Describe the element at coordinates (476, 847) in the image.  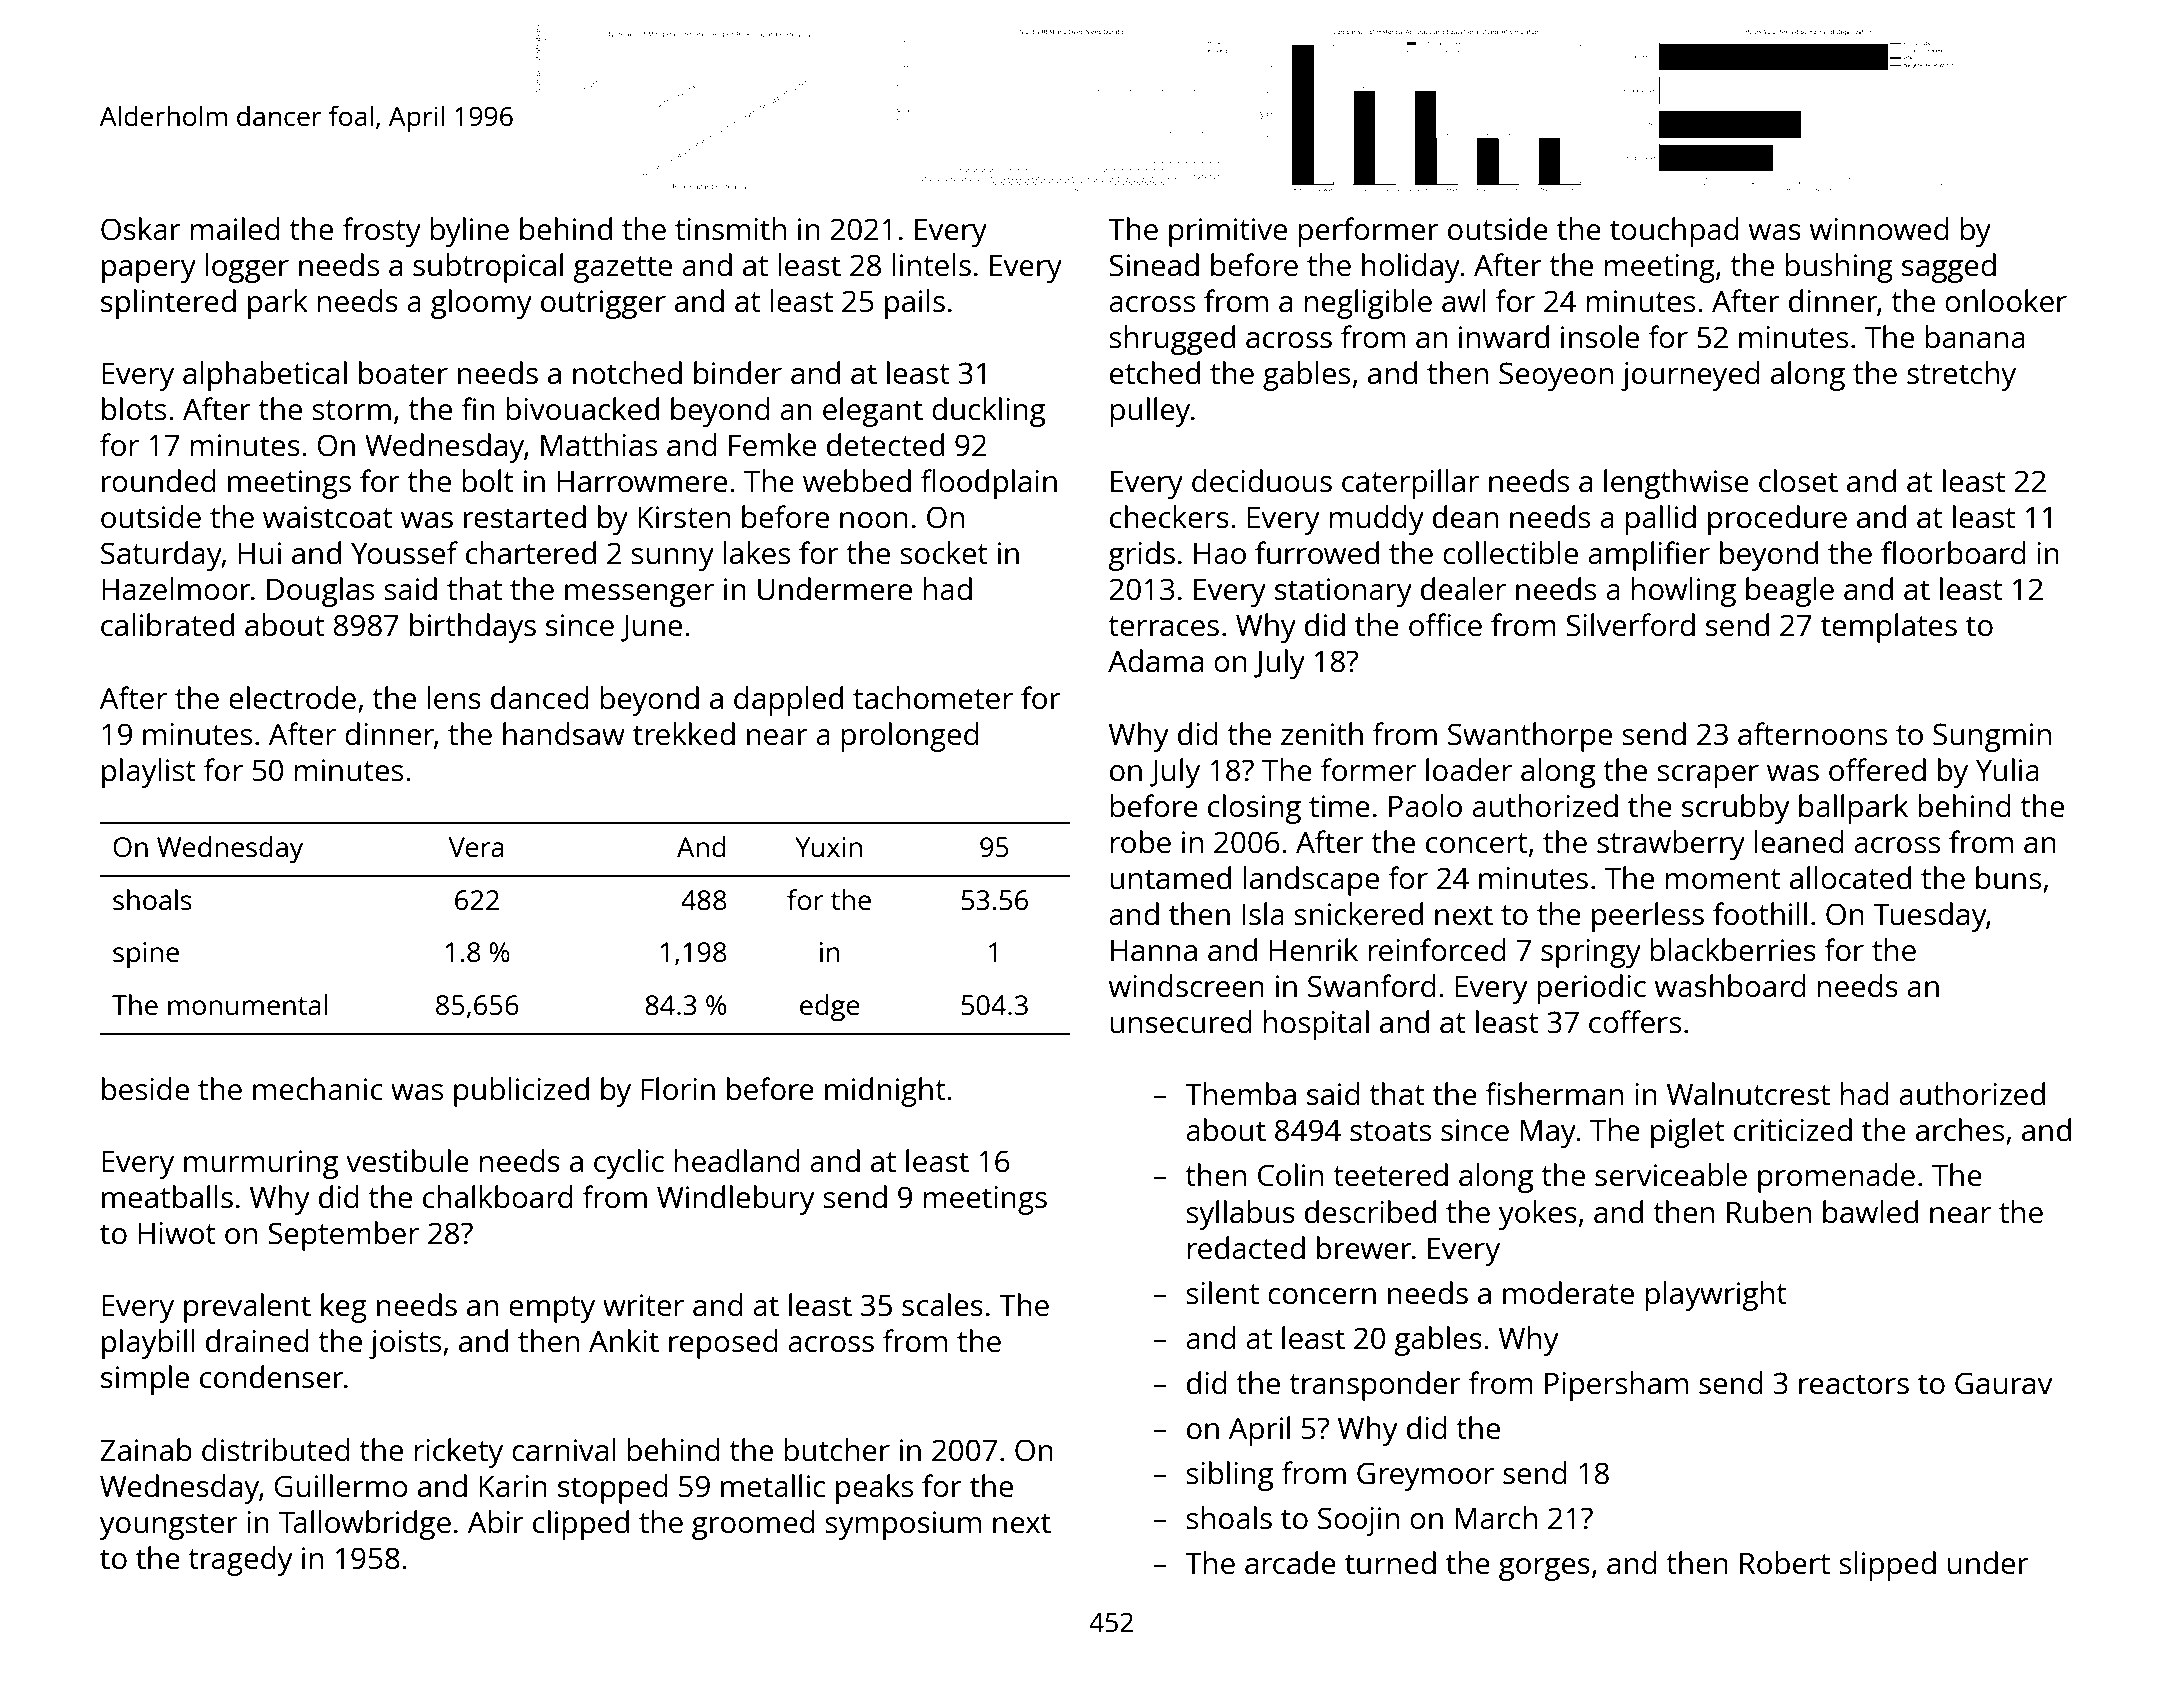
I see `Vera` at that location.
